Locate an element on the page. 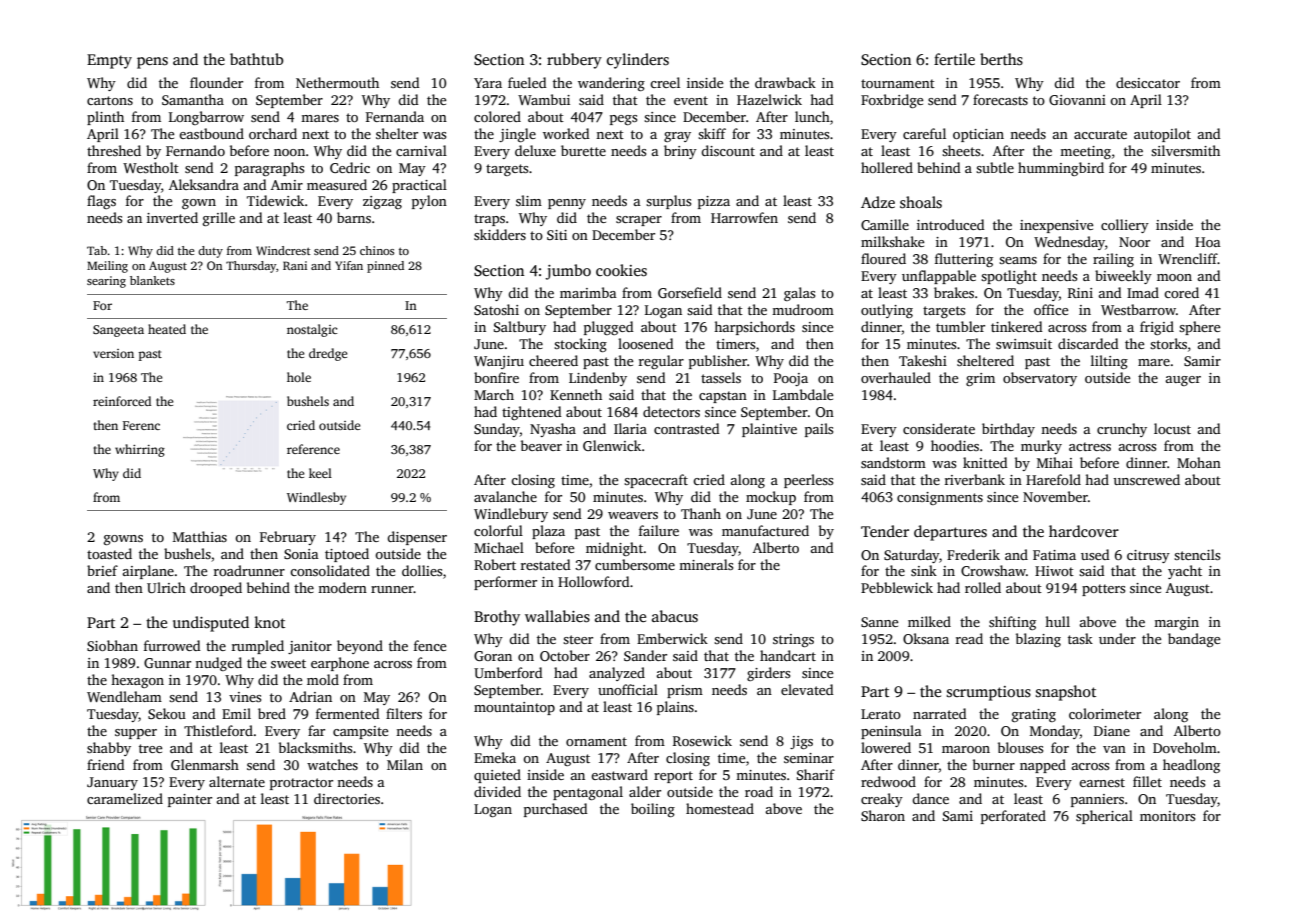  seams is located at coordinates (1018, 260).
